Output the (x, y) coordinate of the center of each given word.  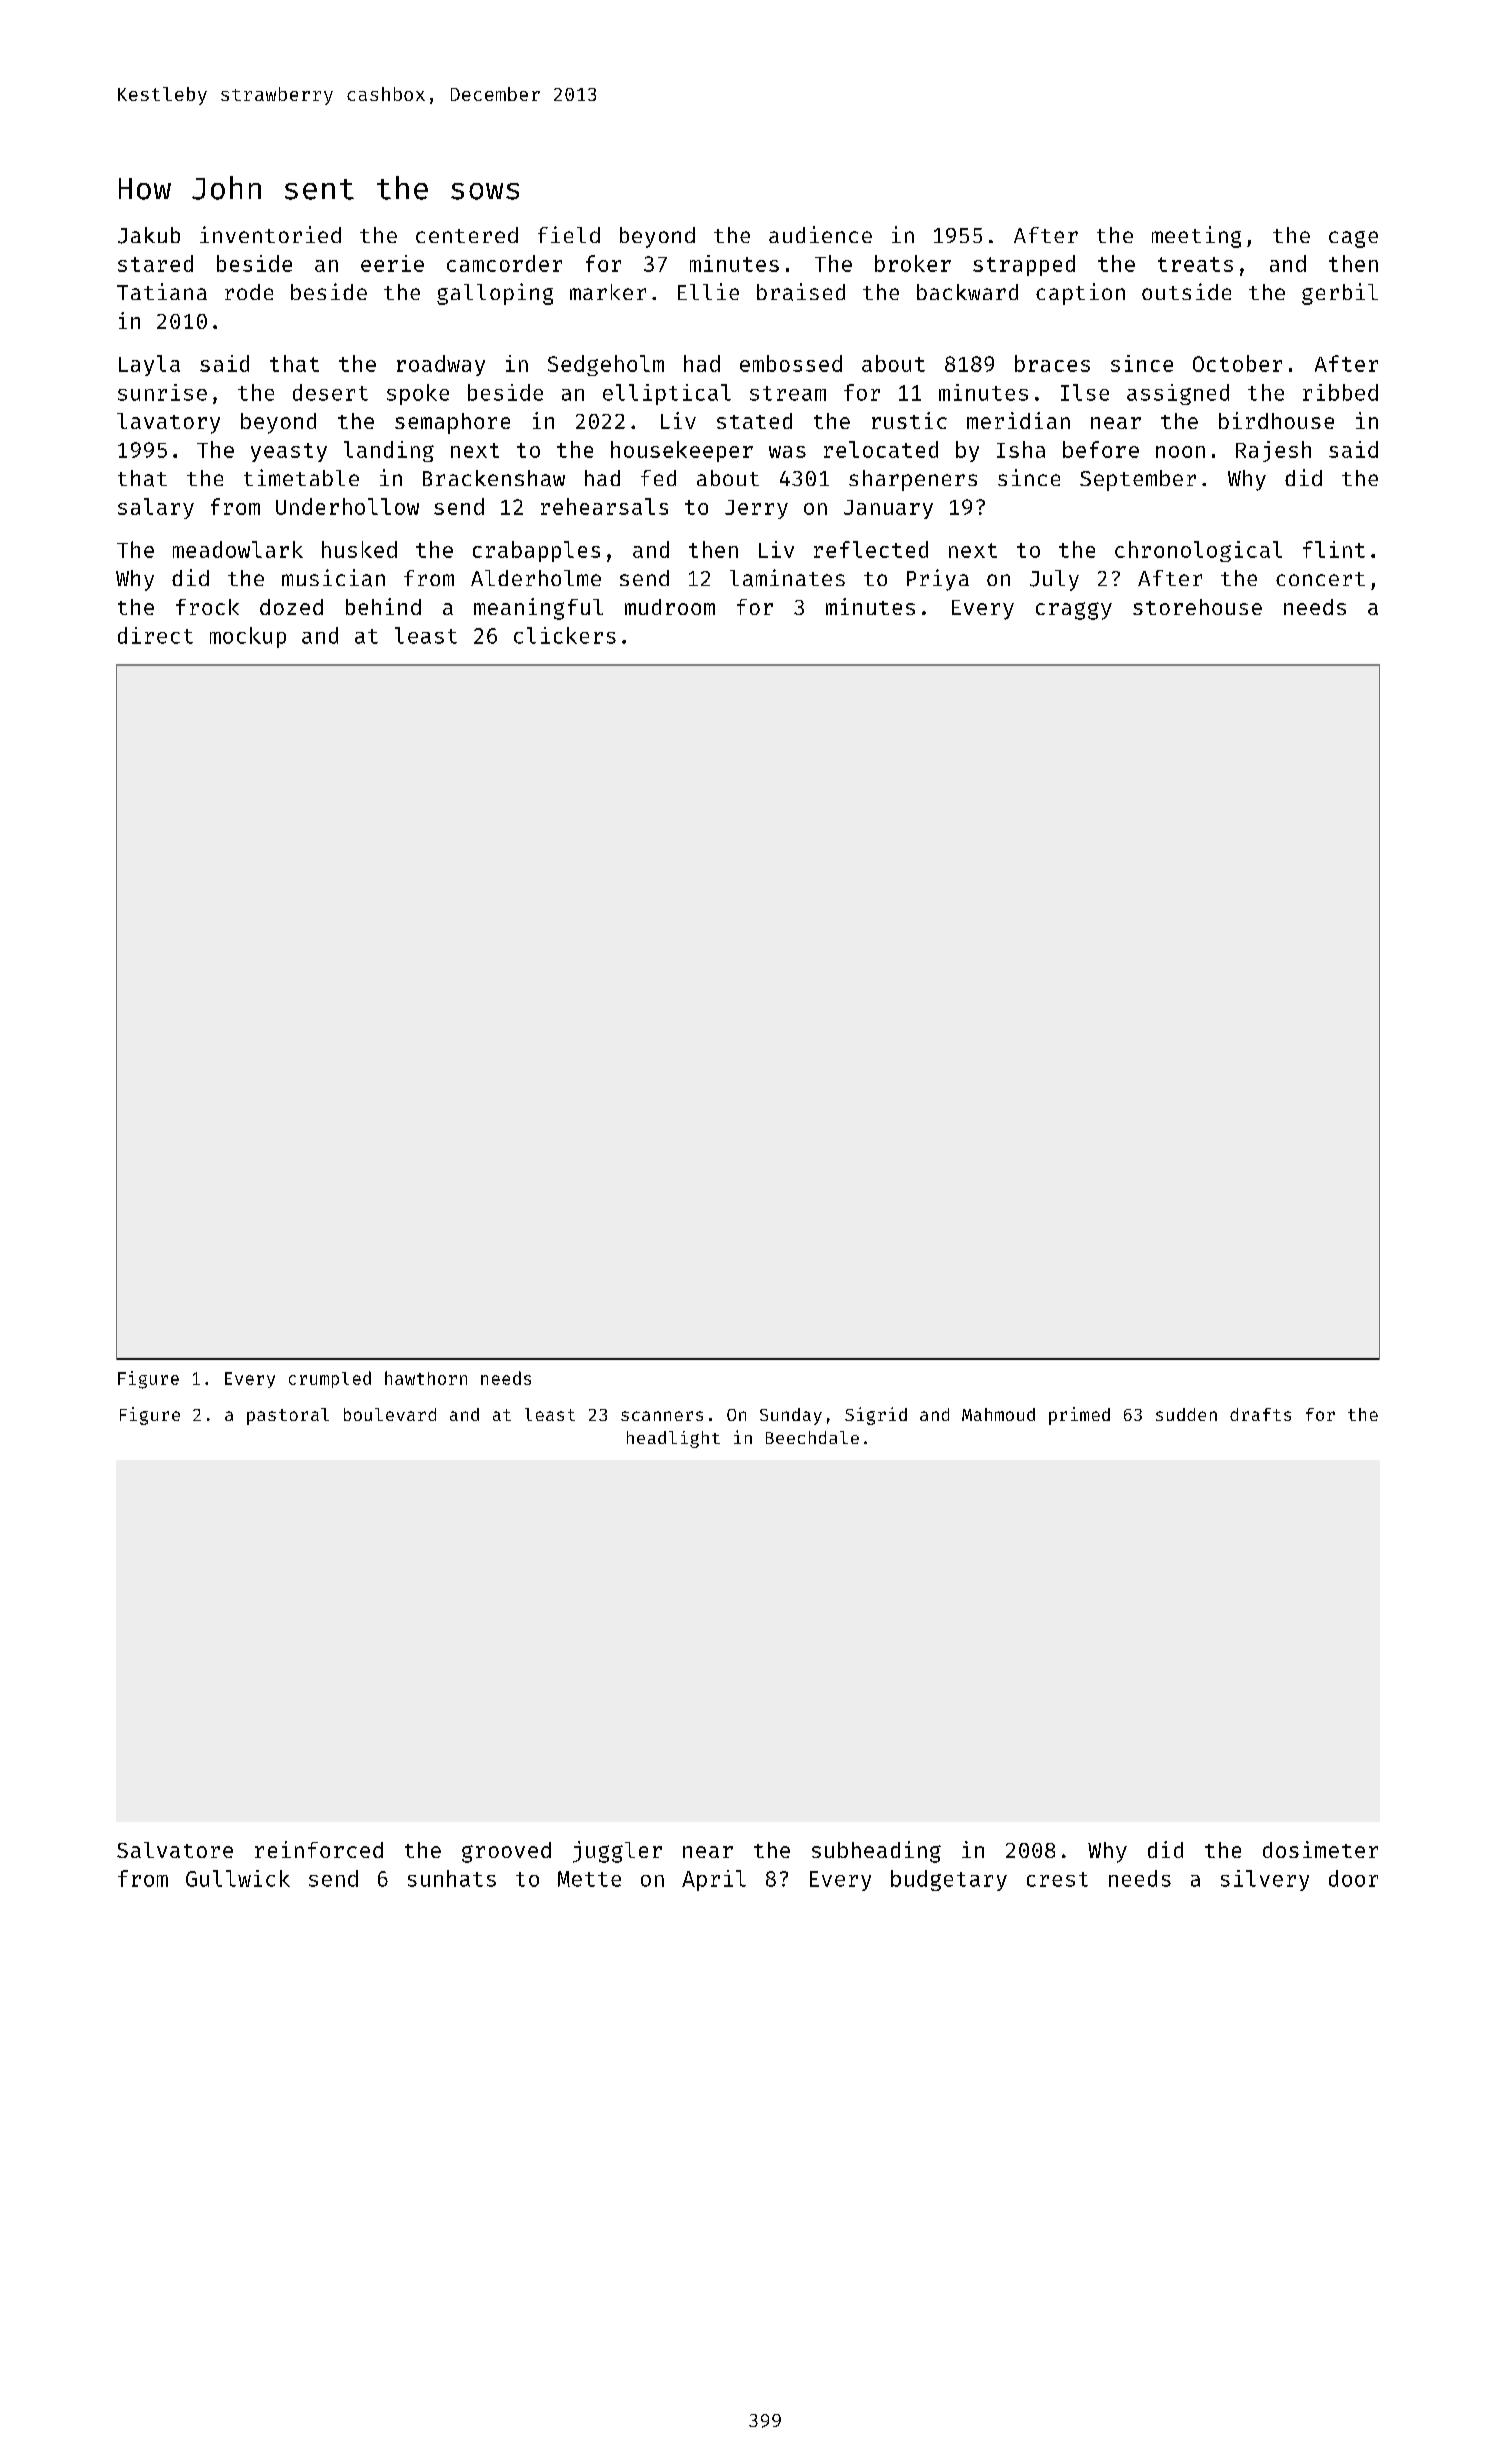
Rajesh (1273, 451)
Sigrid (876, 1416)
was (787, 452)
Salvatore (175, 1850)
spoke (418, 394)
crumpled (330, 1379)
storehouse (1197, 607)
